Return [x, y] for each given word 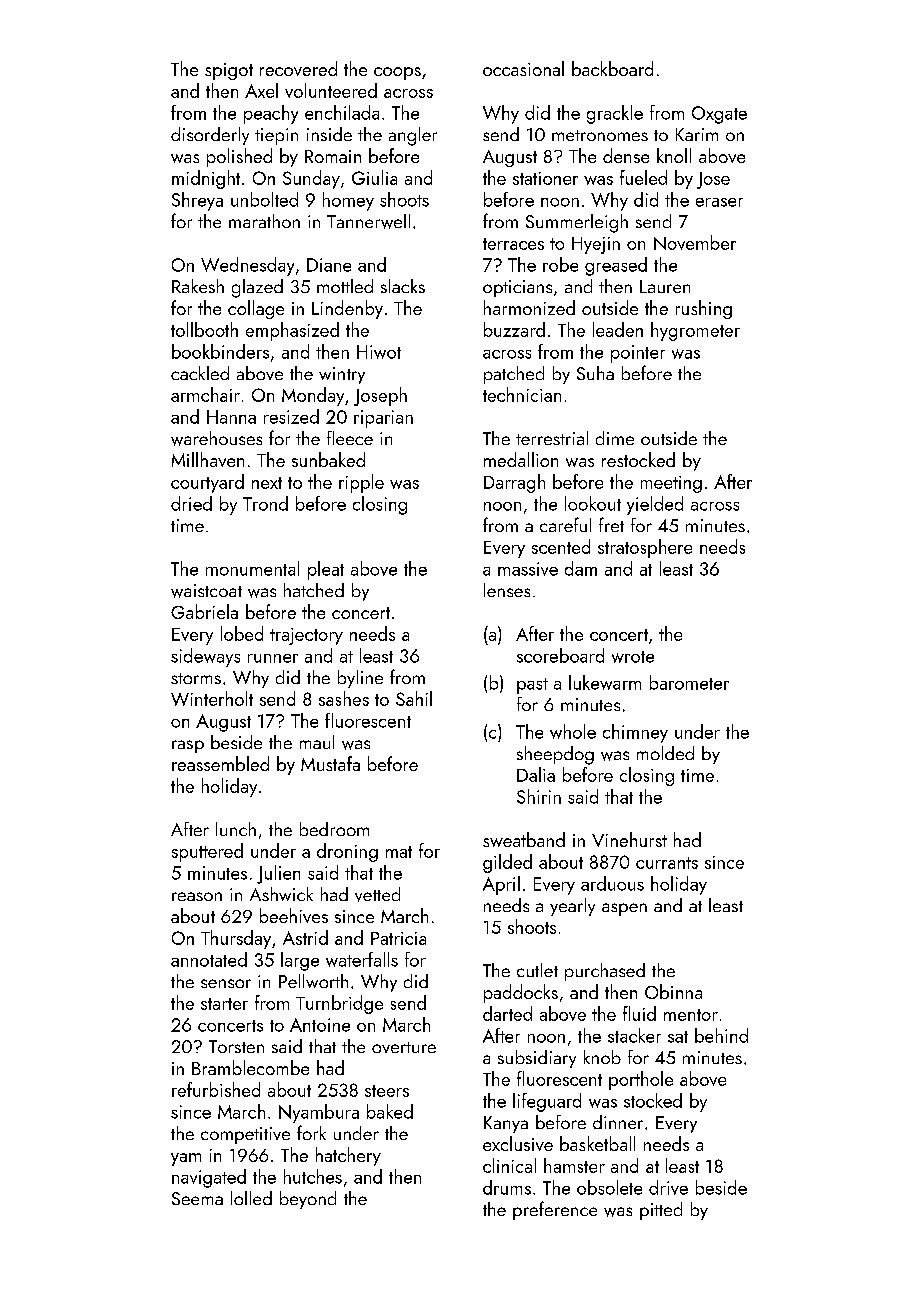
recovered [298, 68]
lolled [251, 1198]
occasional [523, 68]
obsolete [609, 1187]
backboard [612, 68]
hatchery [348, 1156]
